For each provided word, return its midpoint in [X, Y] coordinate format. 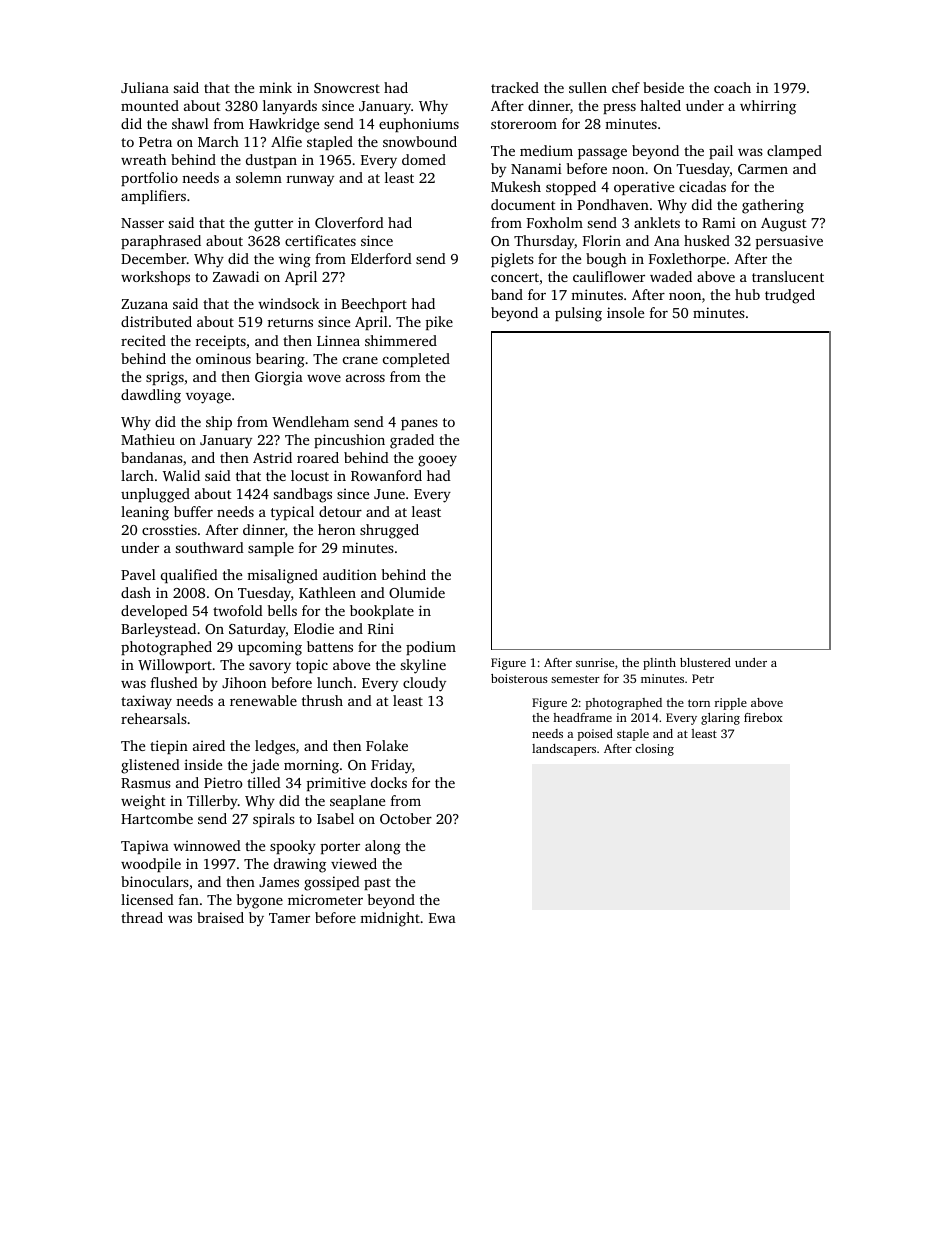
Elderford [381, 258]
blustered [705, 662]
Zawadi [236, 276]
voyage [208, 398]
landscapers [564, 750]
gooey [437, 461]
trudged [790, 296]
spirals [274, 820]
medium [546, 150]
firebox [763, 717]
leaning [145, 513]
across [365, 378]
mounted [150, 105]
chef [626, 87]
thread [142, 917]
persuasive [789, 242]
